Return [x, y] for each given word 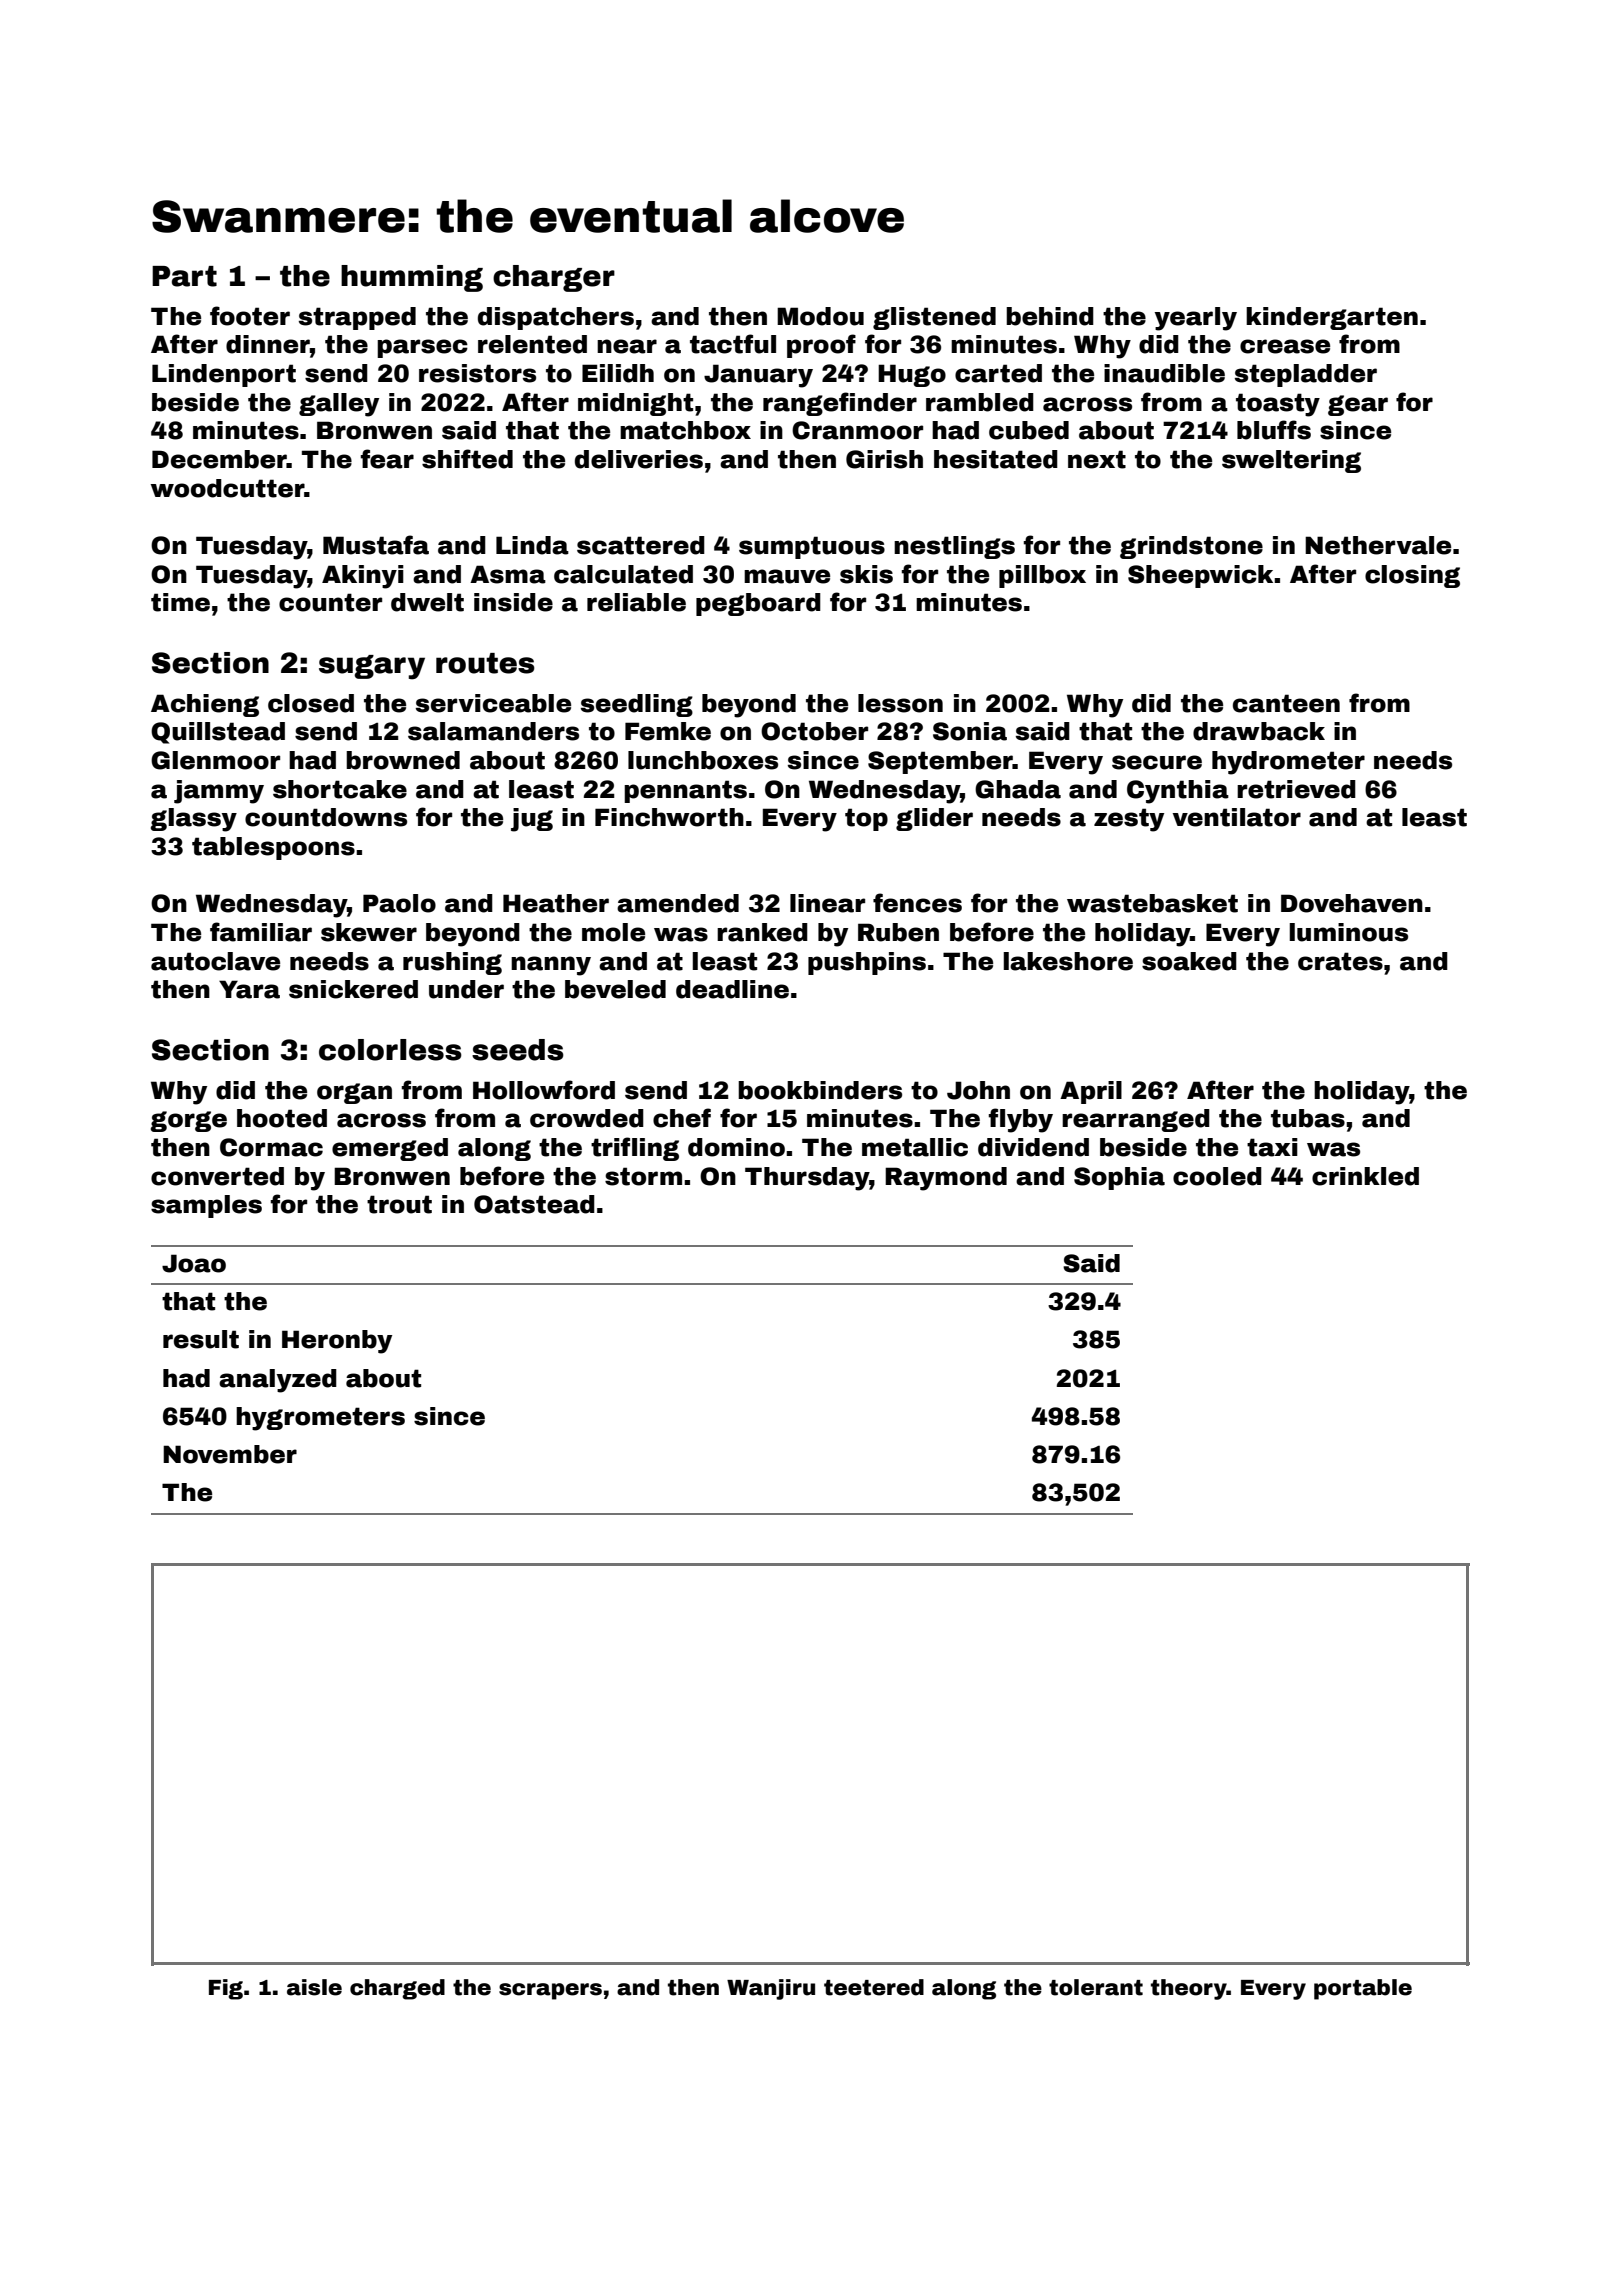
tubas [1308, 1118]
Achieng [205, 705]
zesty [1129, 820]
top [866, 819]
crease [1285, 346]
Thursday [807, 1179]
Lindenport [224, 375]
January [758, 376]
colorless [390, 1050]
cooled [1217, 1176]
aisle [314, 1987]
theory [1189, 1989]
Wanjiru [771, 1989]
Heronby [337, 1342]
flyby [1021, 1120]
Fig [226, 1989]
